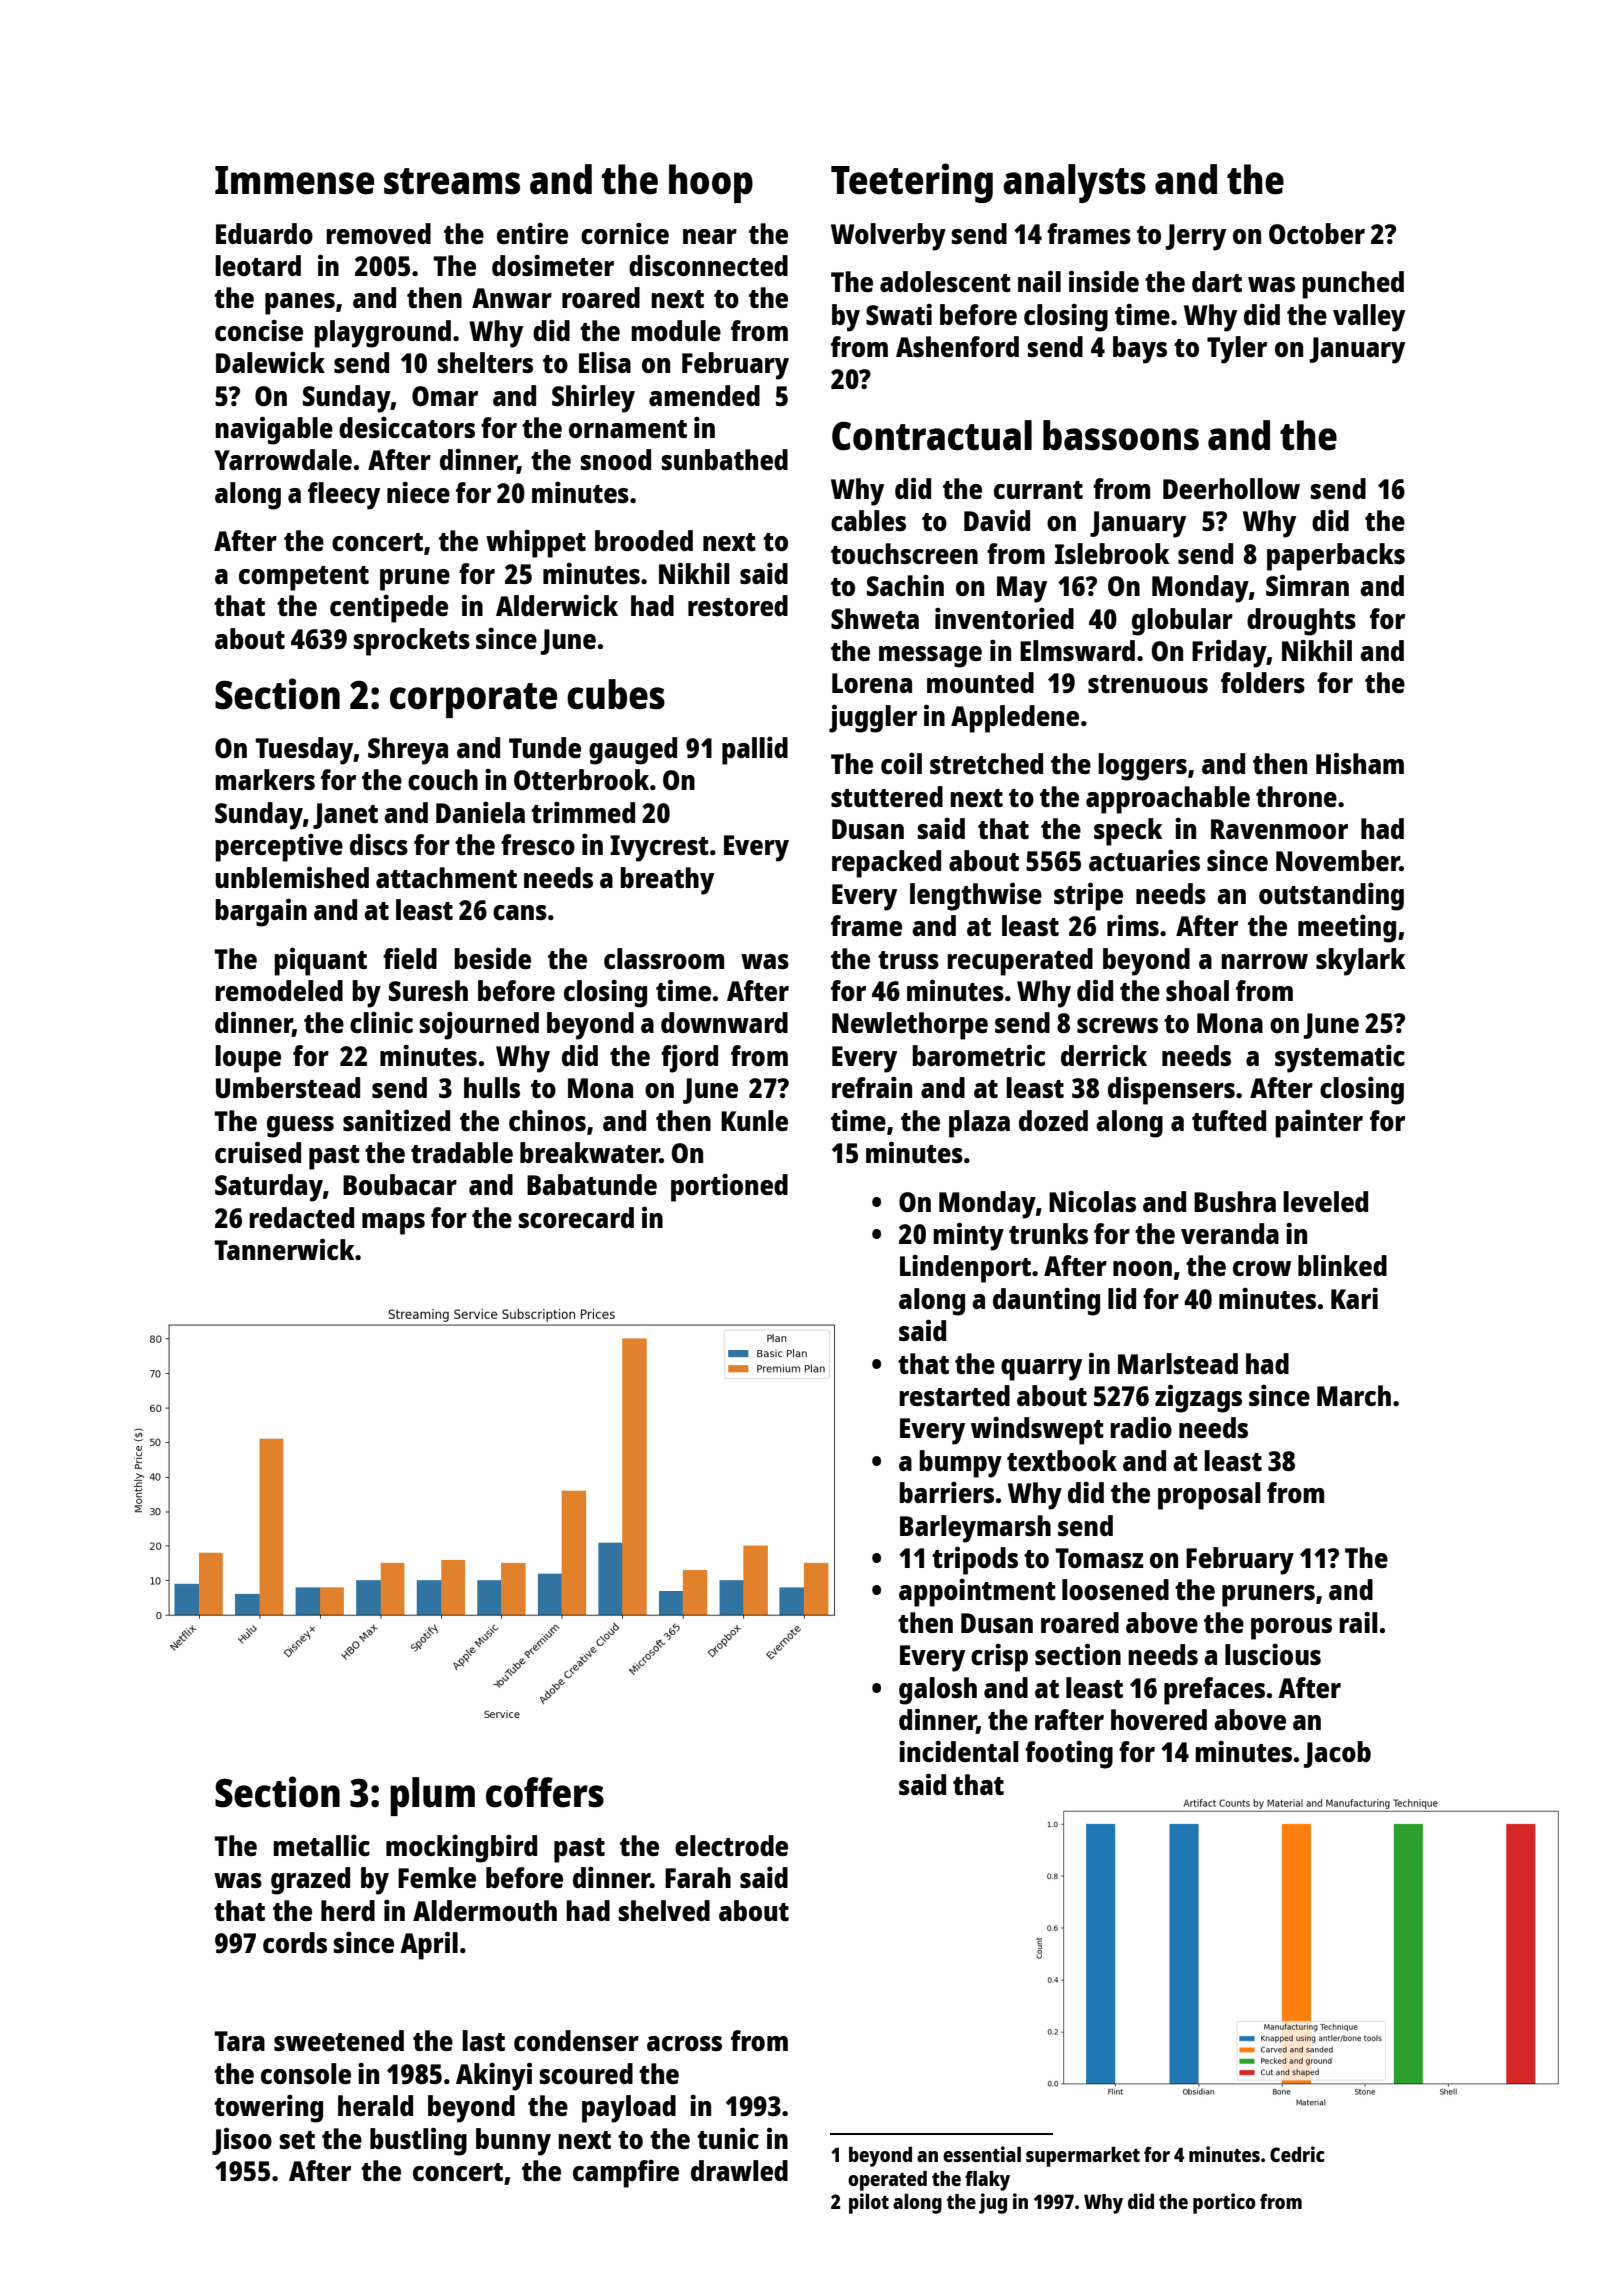 The height and width of the screenshot is (2292, 1620). Describe the element at coordinates (1196, 237) in the screenshot. I see `Jerry` at that location.
